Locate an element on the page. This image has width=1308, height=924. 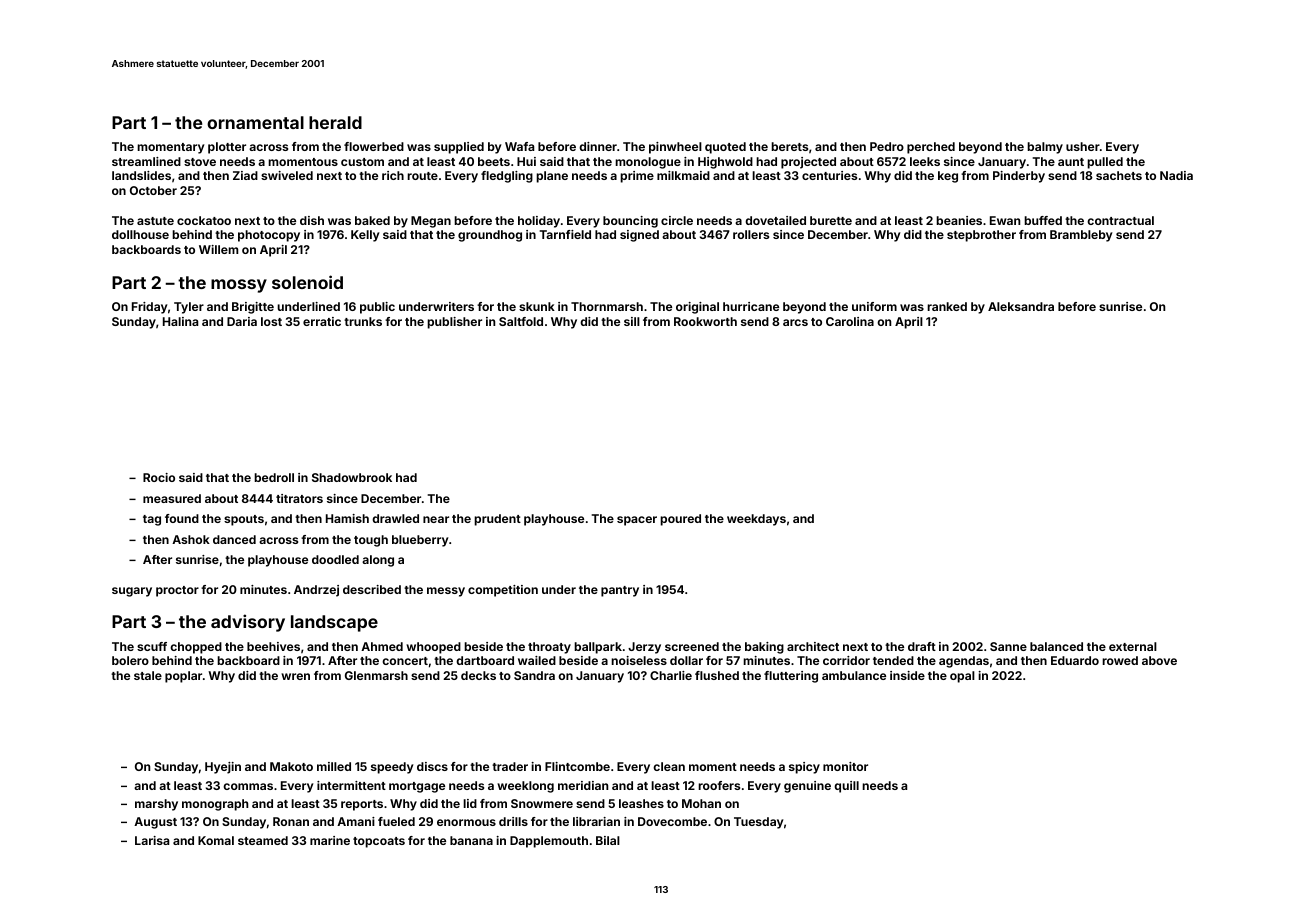
Bilal is located at coordinates (608, 840).
